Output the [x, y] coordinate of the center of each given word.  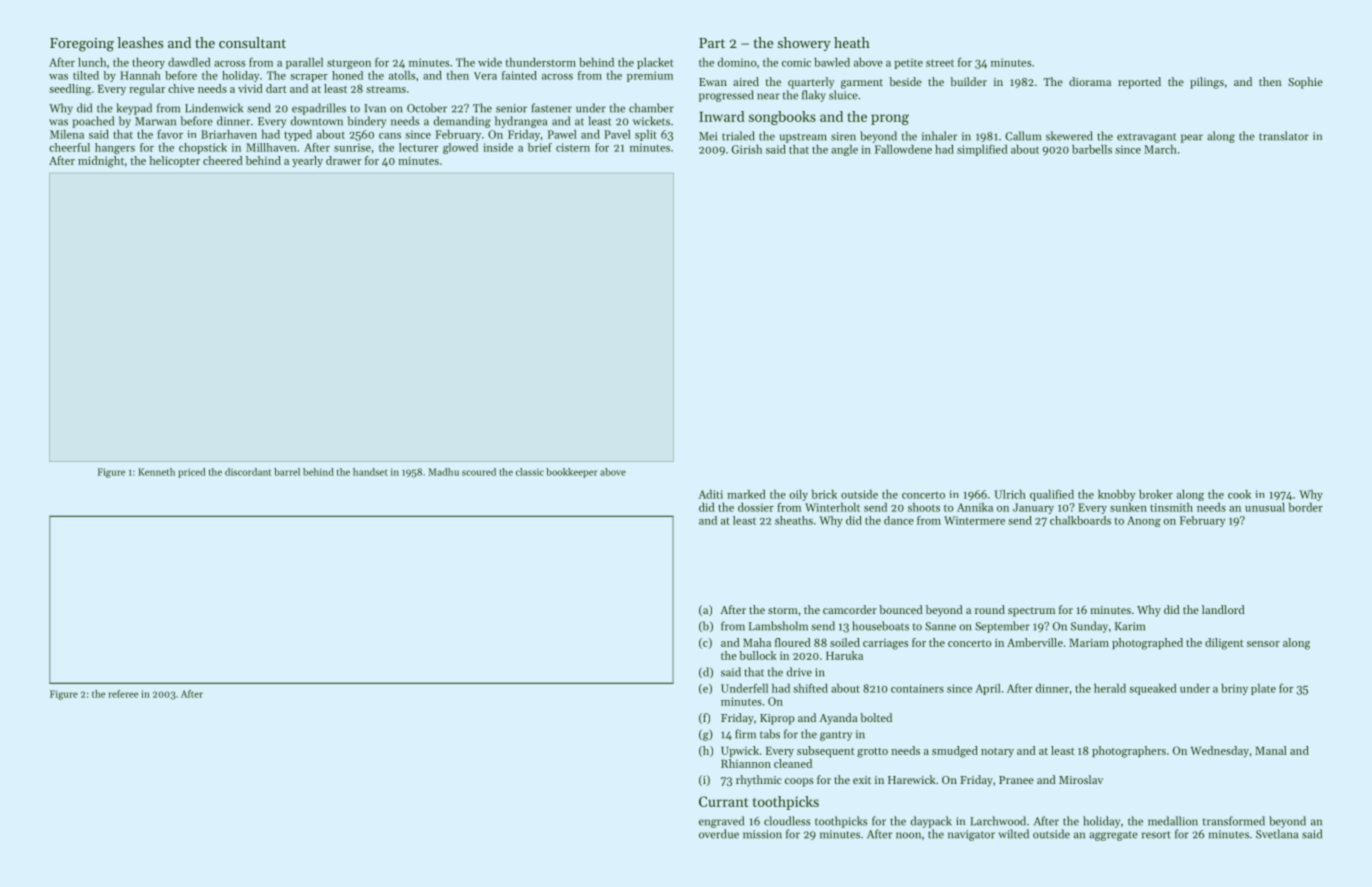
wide [490, 62]
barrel [287, 472]
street [940, 63]
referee [123, 694]
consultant [252, 42]
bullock [758, 655]
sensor [1263, 644]
